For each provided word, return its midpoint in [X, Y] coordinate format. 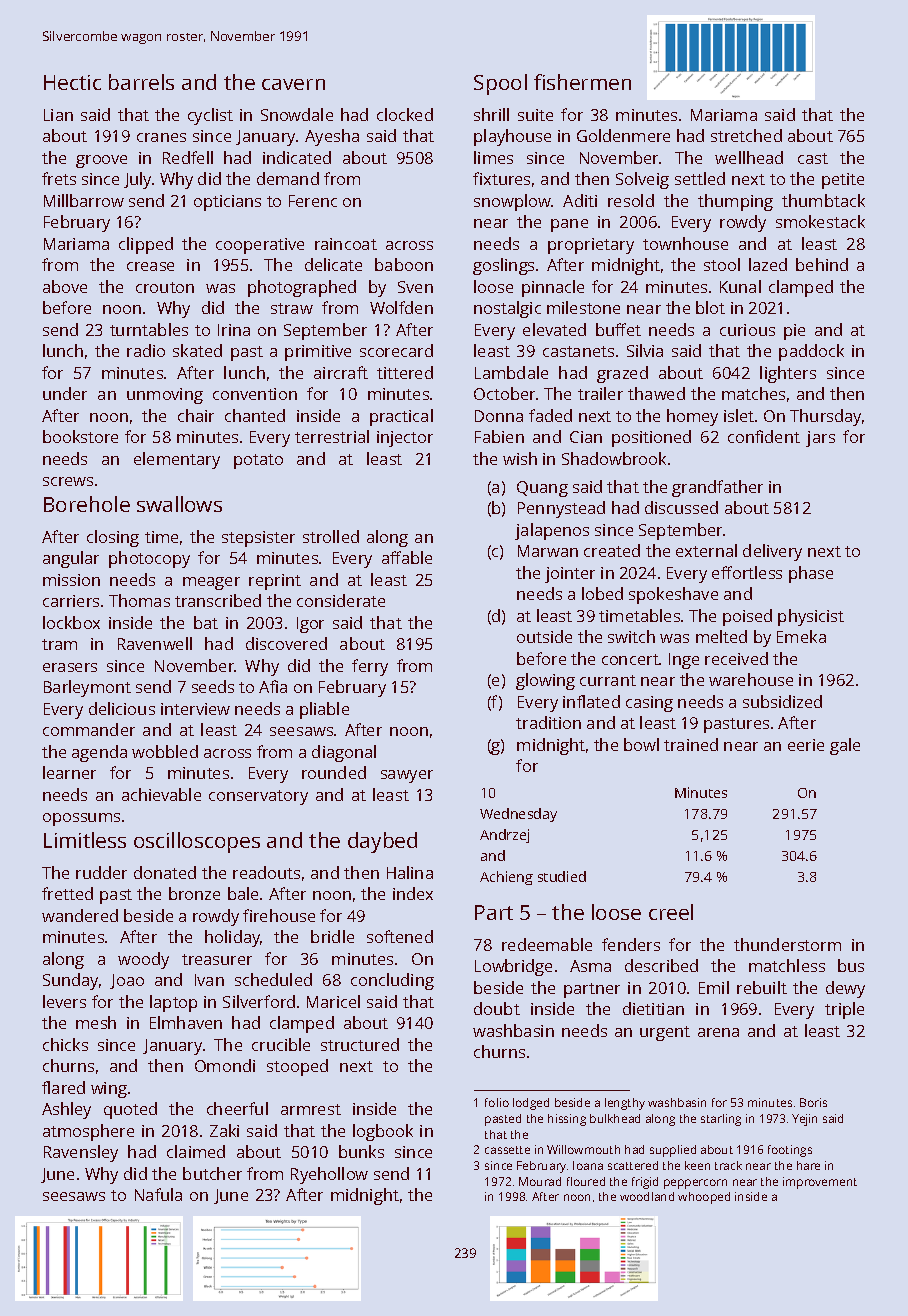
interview [195, 709]
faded [550, 415]
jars [820, 439]
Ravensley [81, 1153]
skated [197, 350]
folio [497, 1102]
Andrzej [504, 836]
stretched [746, 135]
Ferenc [313, 201]
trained [691, 744]
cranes [161, 137]
